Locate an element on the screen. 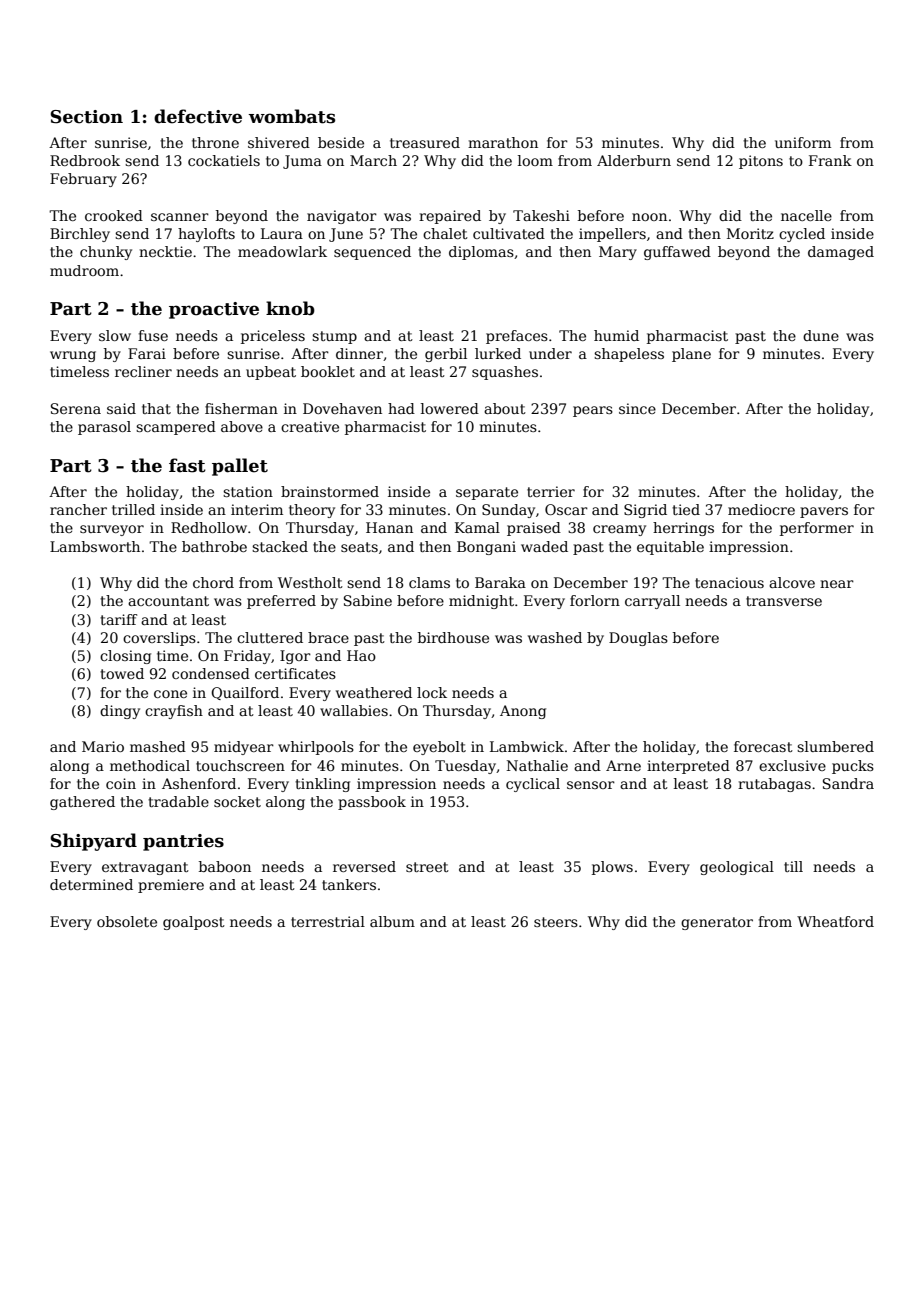 The width and height of the screenshot is (924, 1308). Redbrook is located at coordinates (85, 160).
